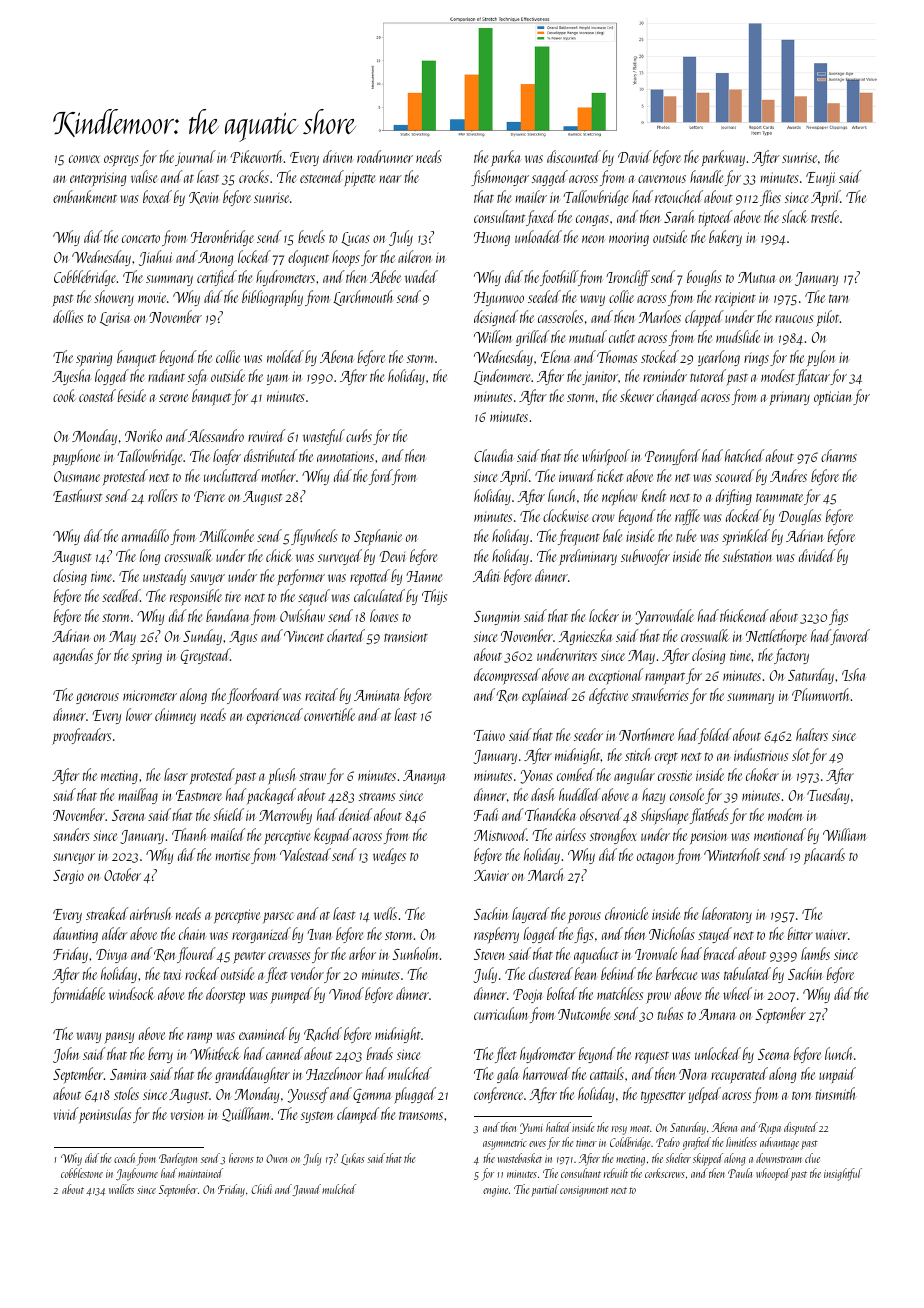  Describe the element at coordinates (143, 435) in the image. I see `Noriko` at that location.
